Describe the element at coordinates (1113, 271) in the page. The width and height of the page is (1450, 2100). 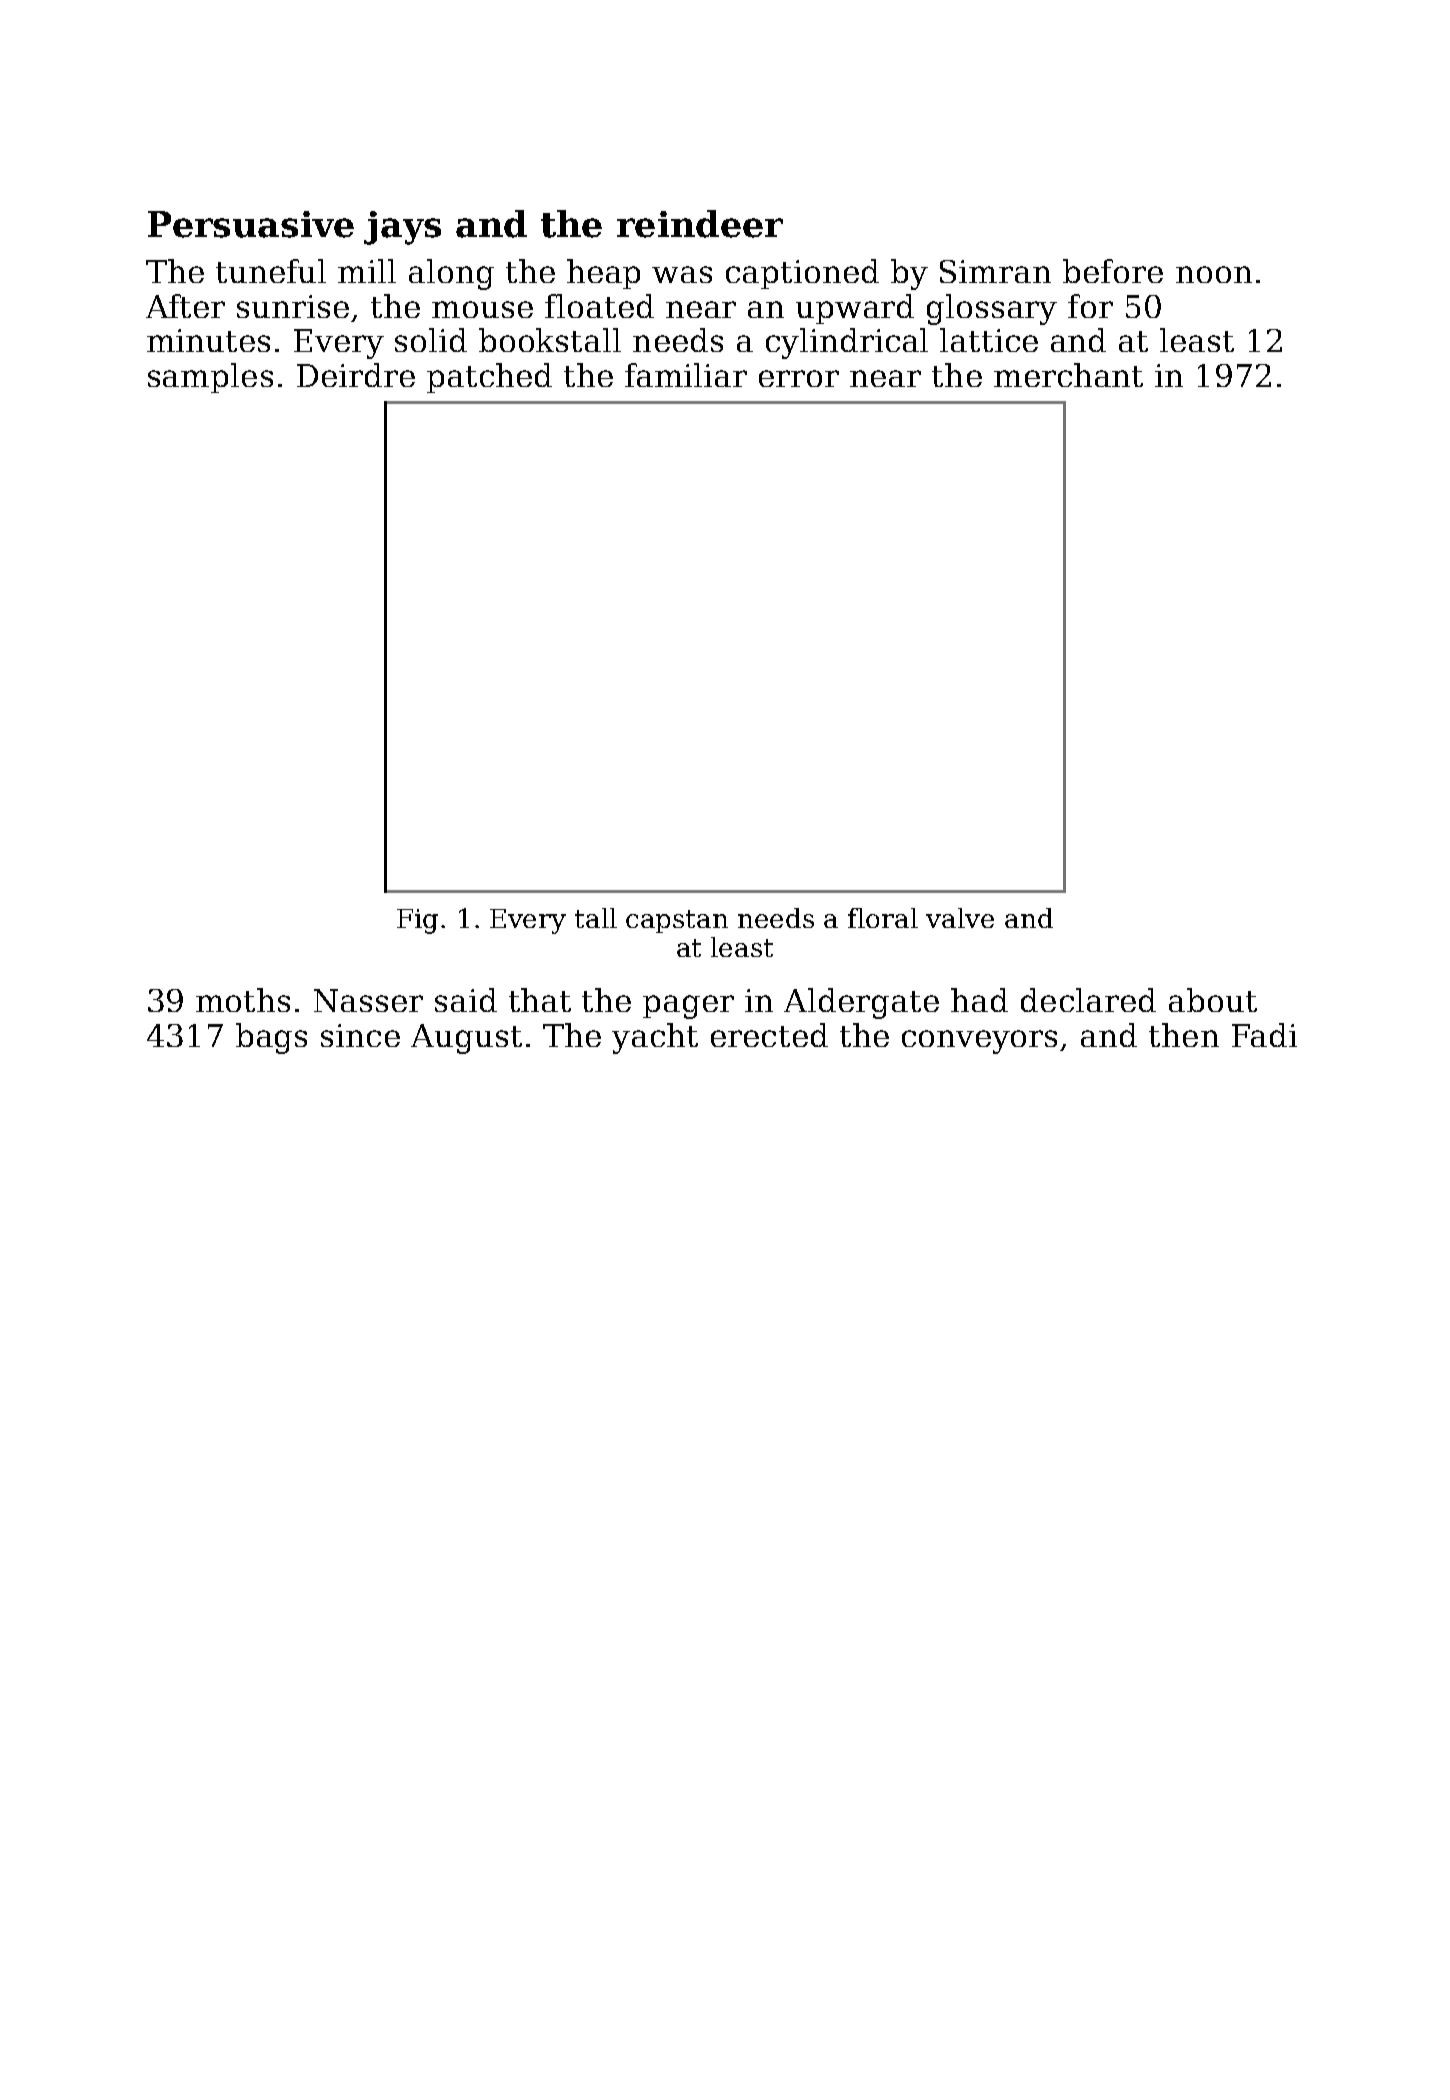
I see `before` at that location.
